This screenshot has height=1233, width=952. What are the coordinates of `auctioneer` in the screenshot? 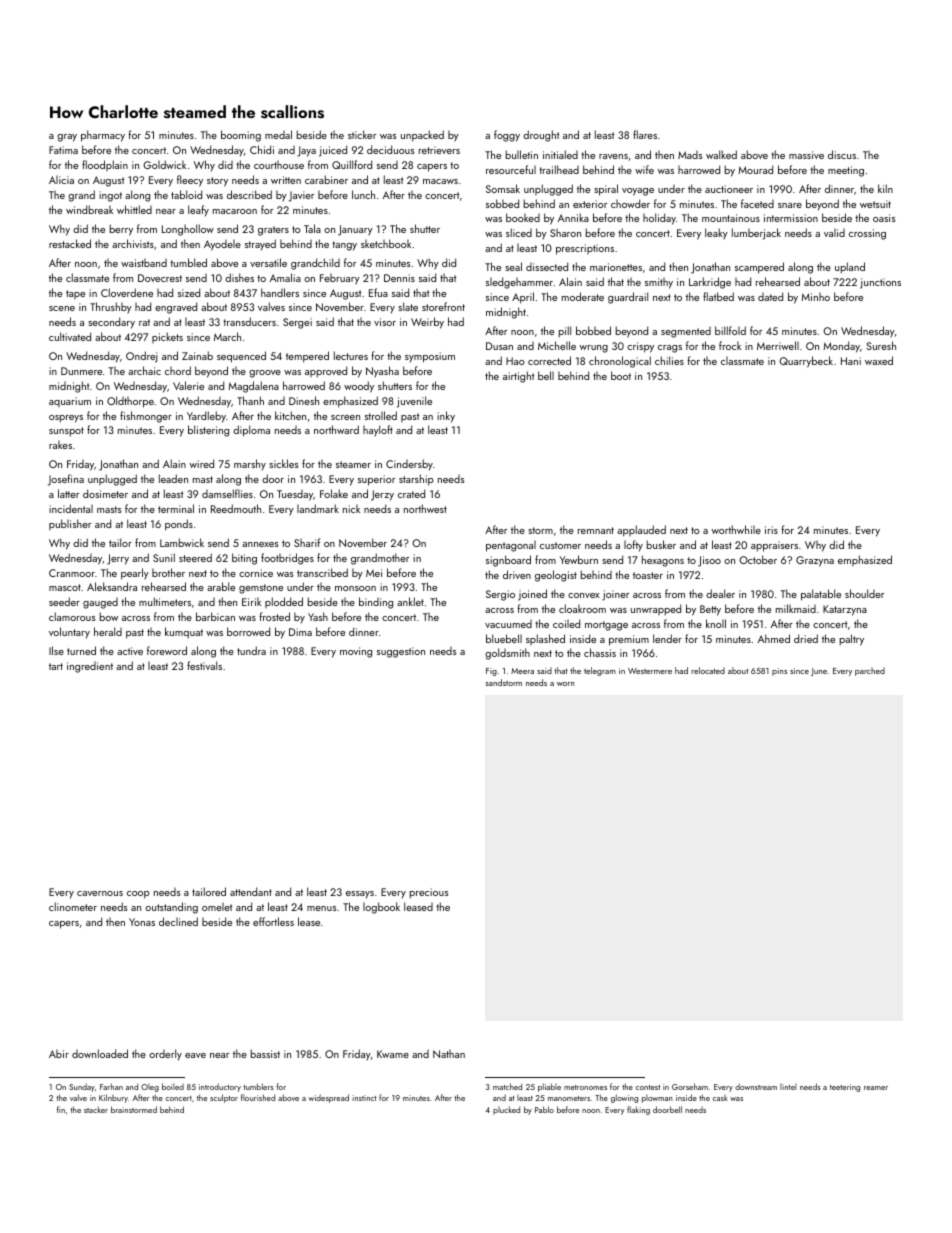 It's located at (729, 189).
